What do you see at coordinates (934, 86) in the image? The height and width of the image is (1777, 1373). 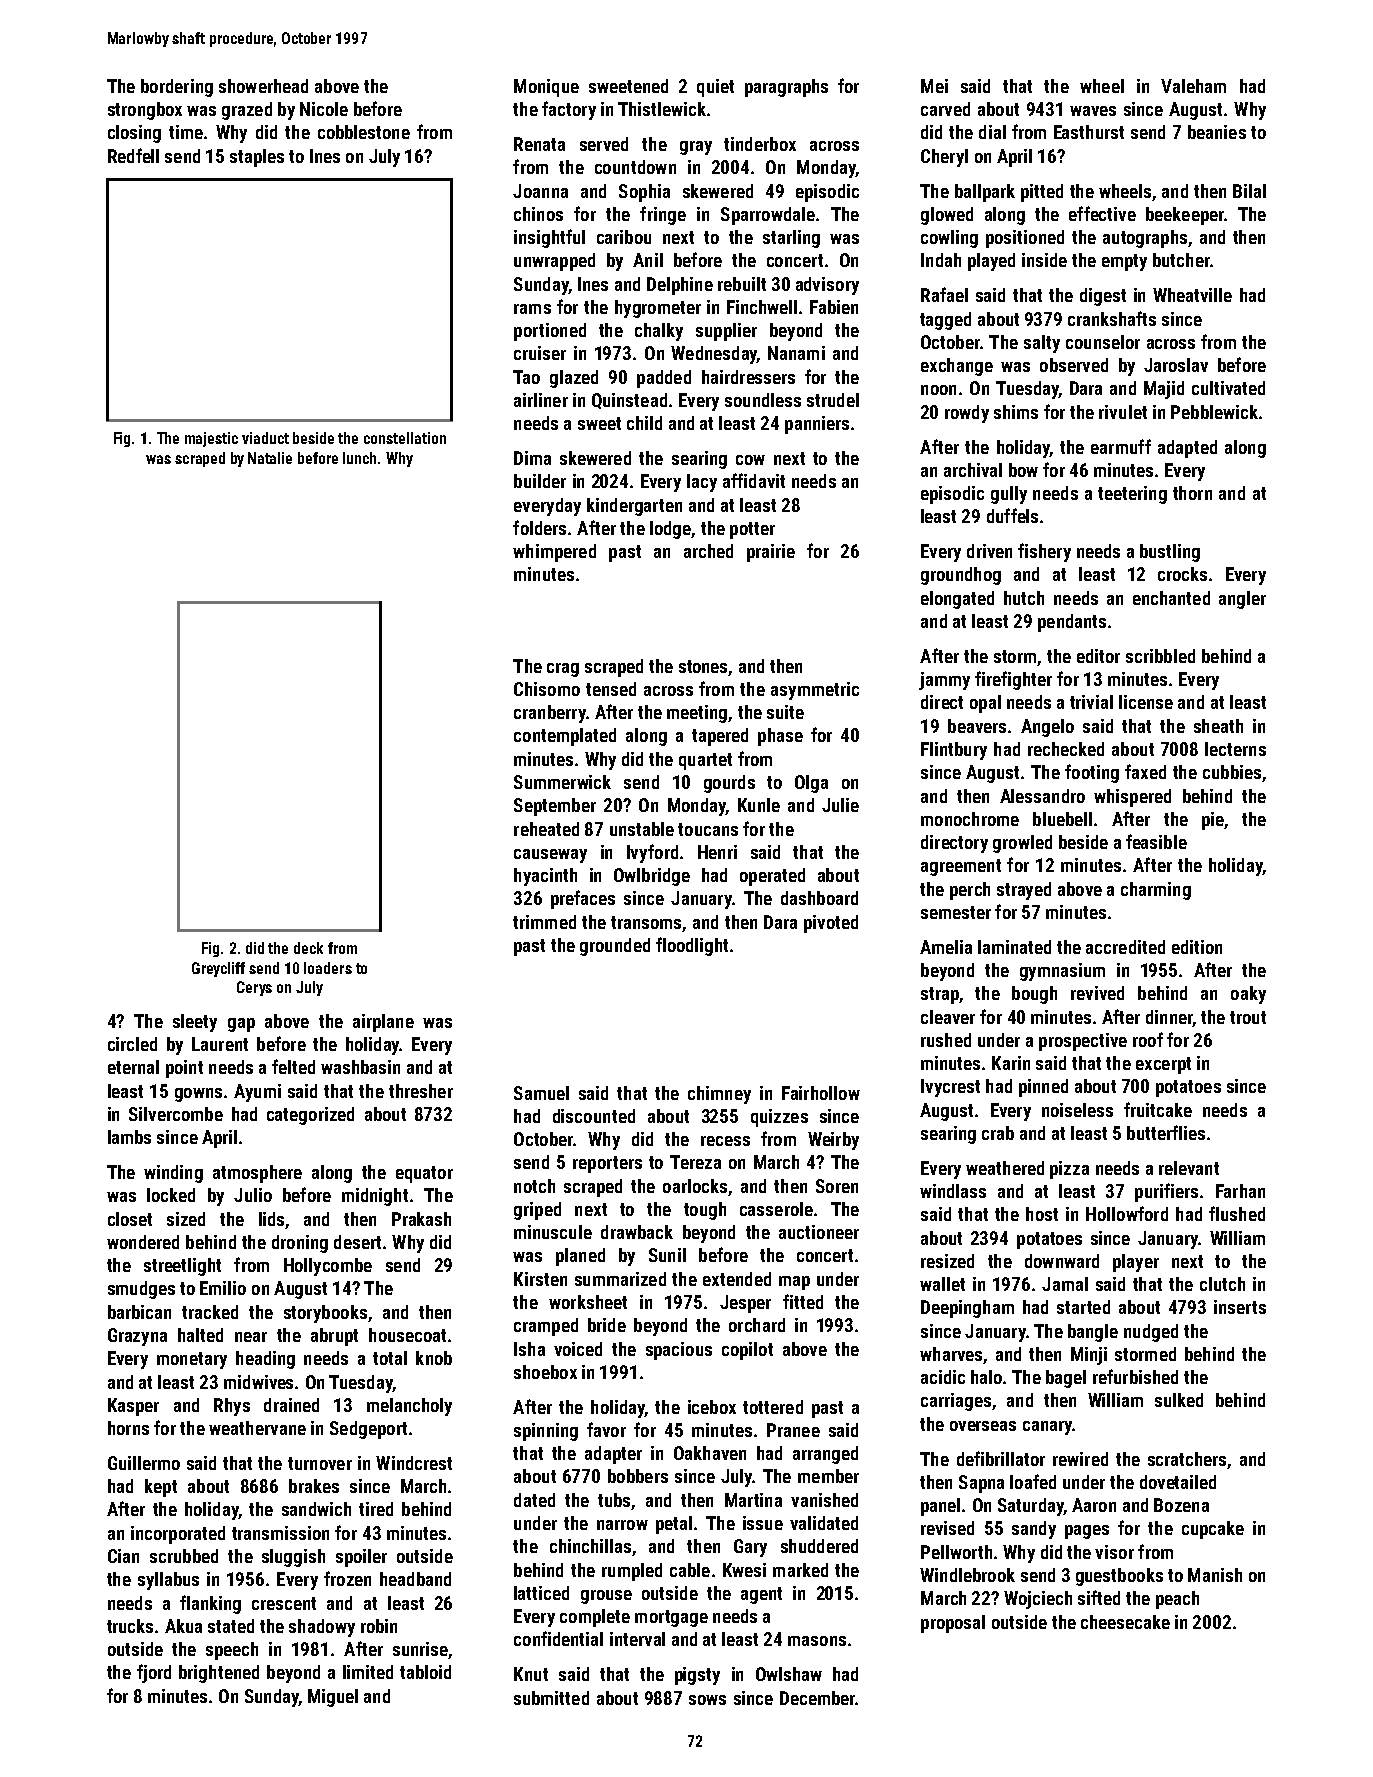 I see `Mei` at bounding box center [934, 86].
